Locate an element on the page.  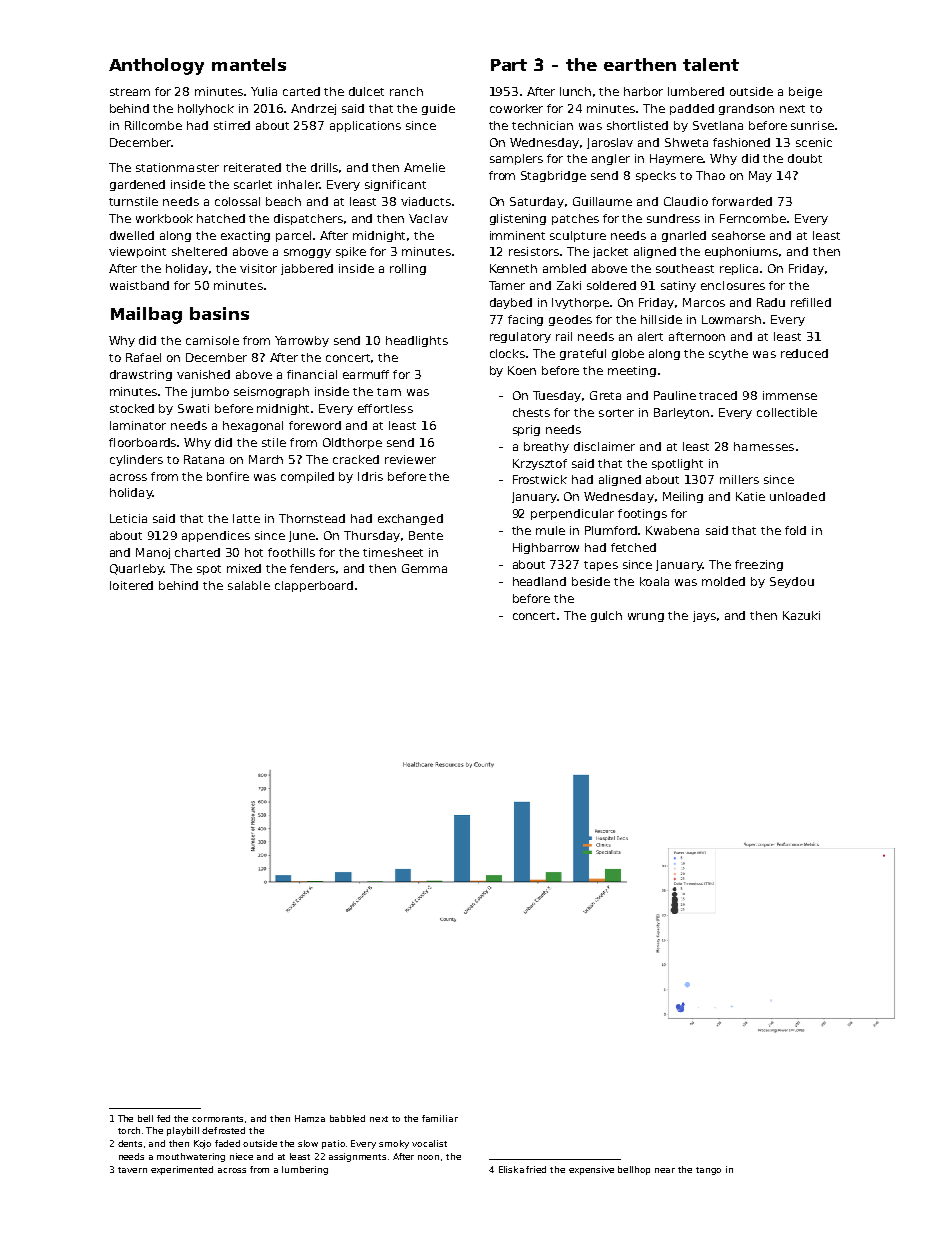
mantels is located at coordinates (249, 64).
